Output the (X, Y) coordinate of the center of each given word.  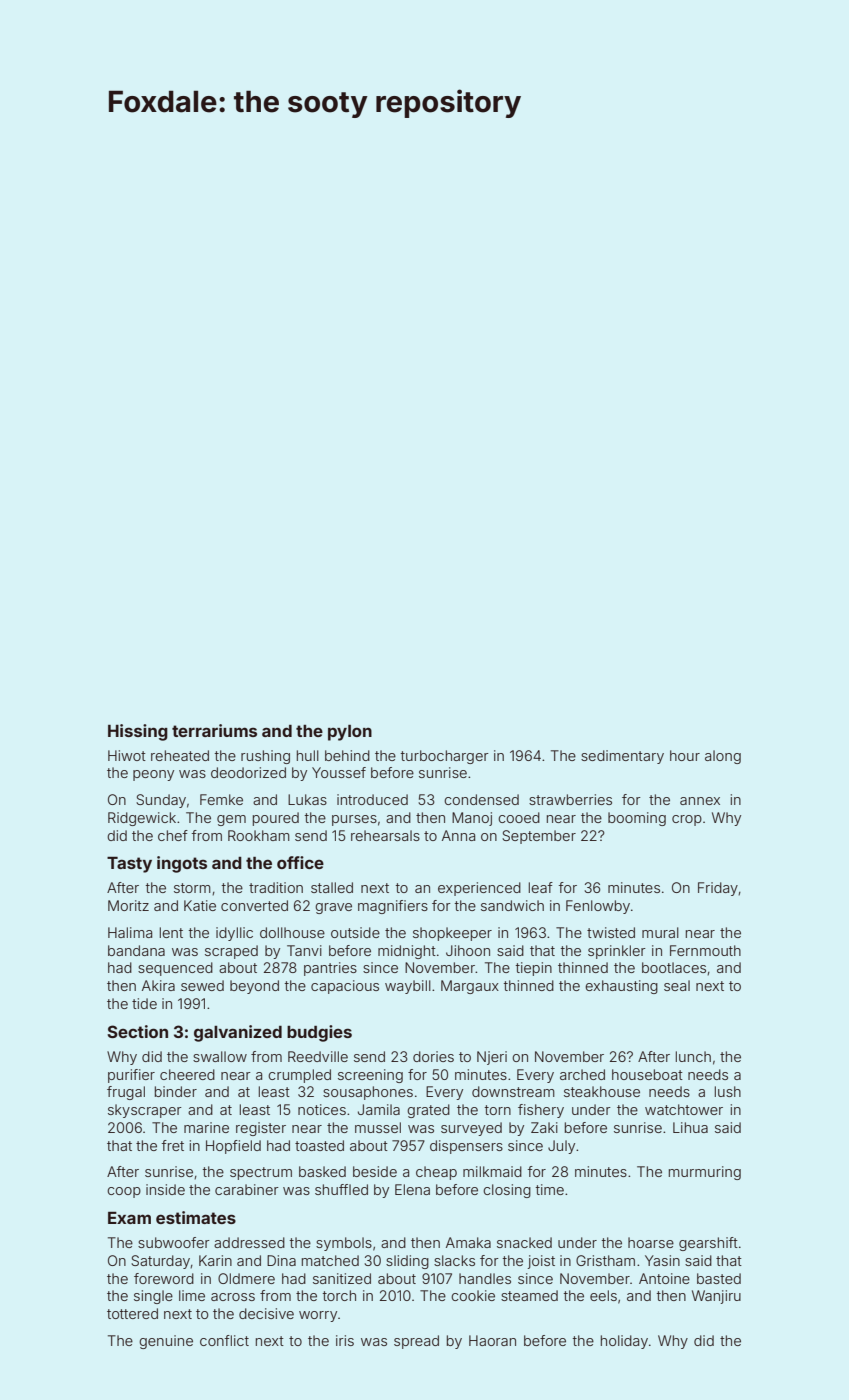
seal (677, 985)
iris (345, 1340)
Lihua (690, 1127)
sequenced (175, 969)
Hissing (138, 732)
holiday (624, 1342)
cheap (436, 1173)
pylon (350, 733)
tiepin (534, 969)
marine (206, 1127)
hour (685, 755)
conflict (224, 1340)
